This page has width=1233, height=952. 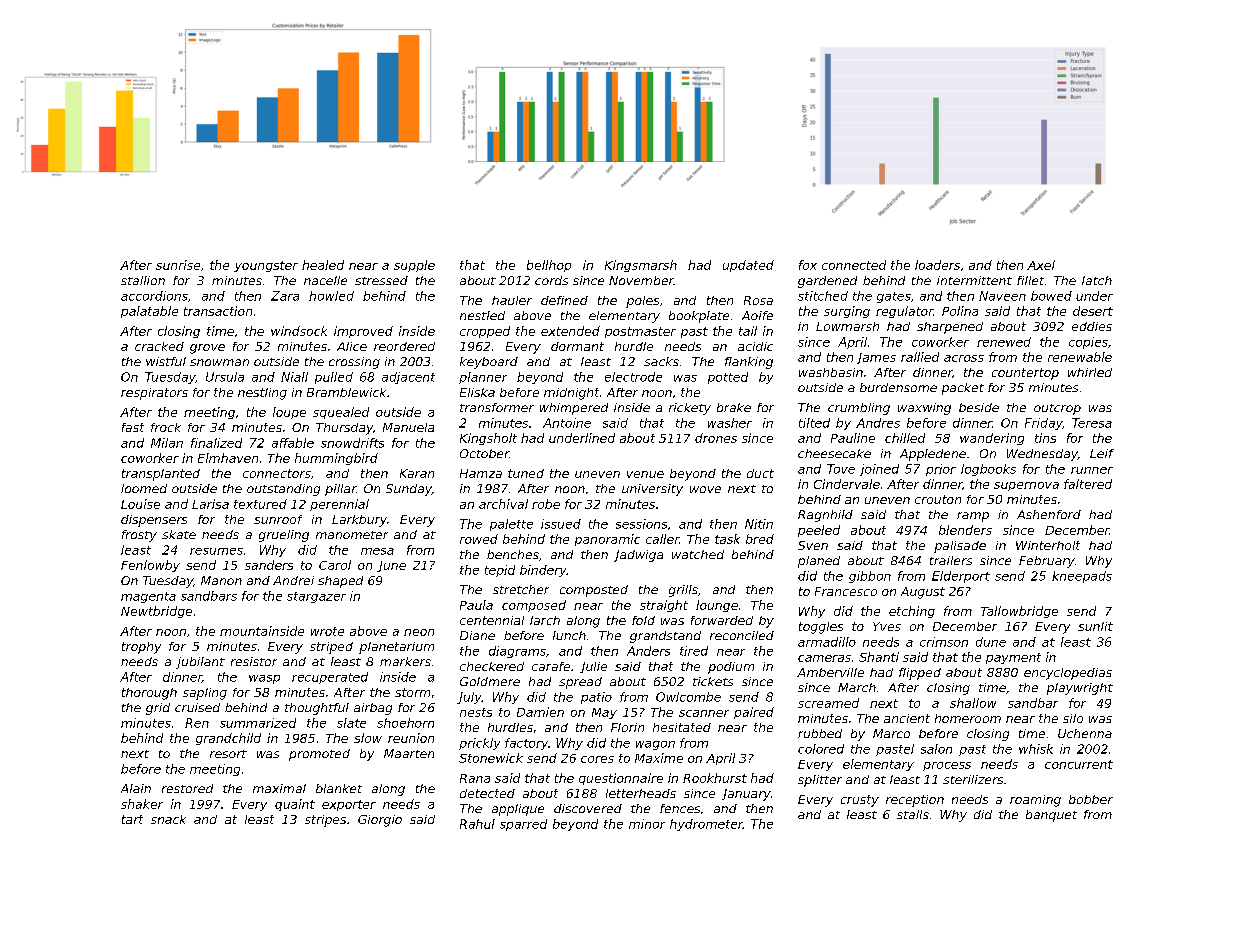 What do you see at coordinates (325, 821) in the page?
I see `stripes` at bounding box center [325, 821].
